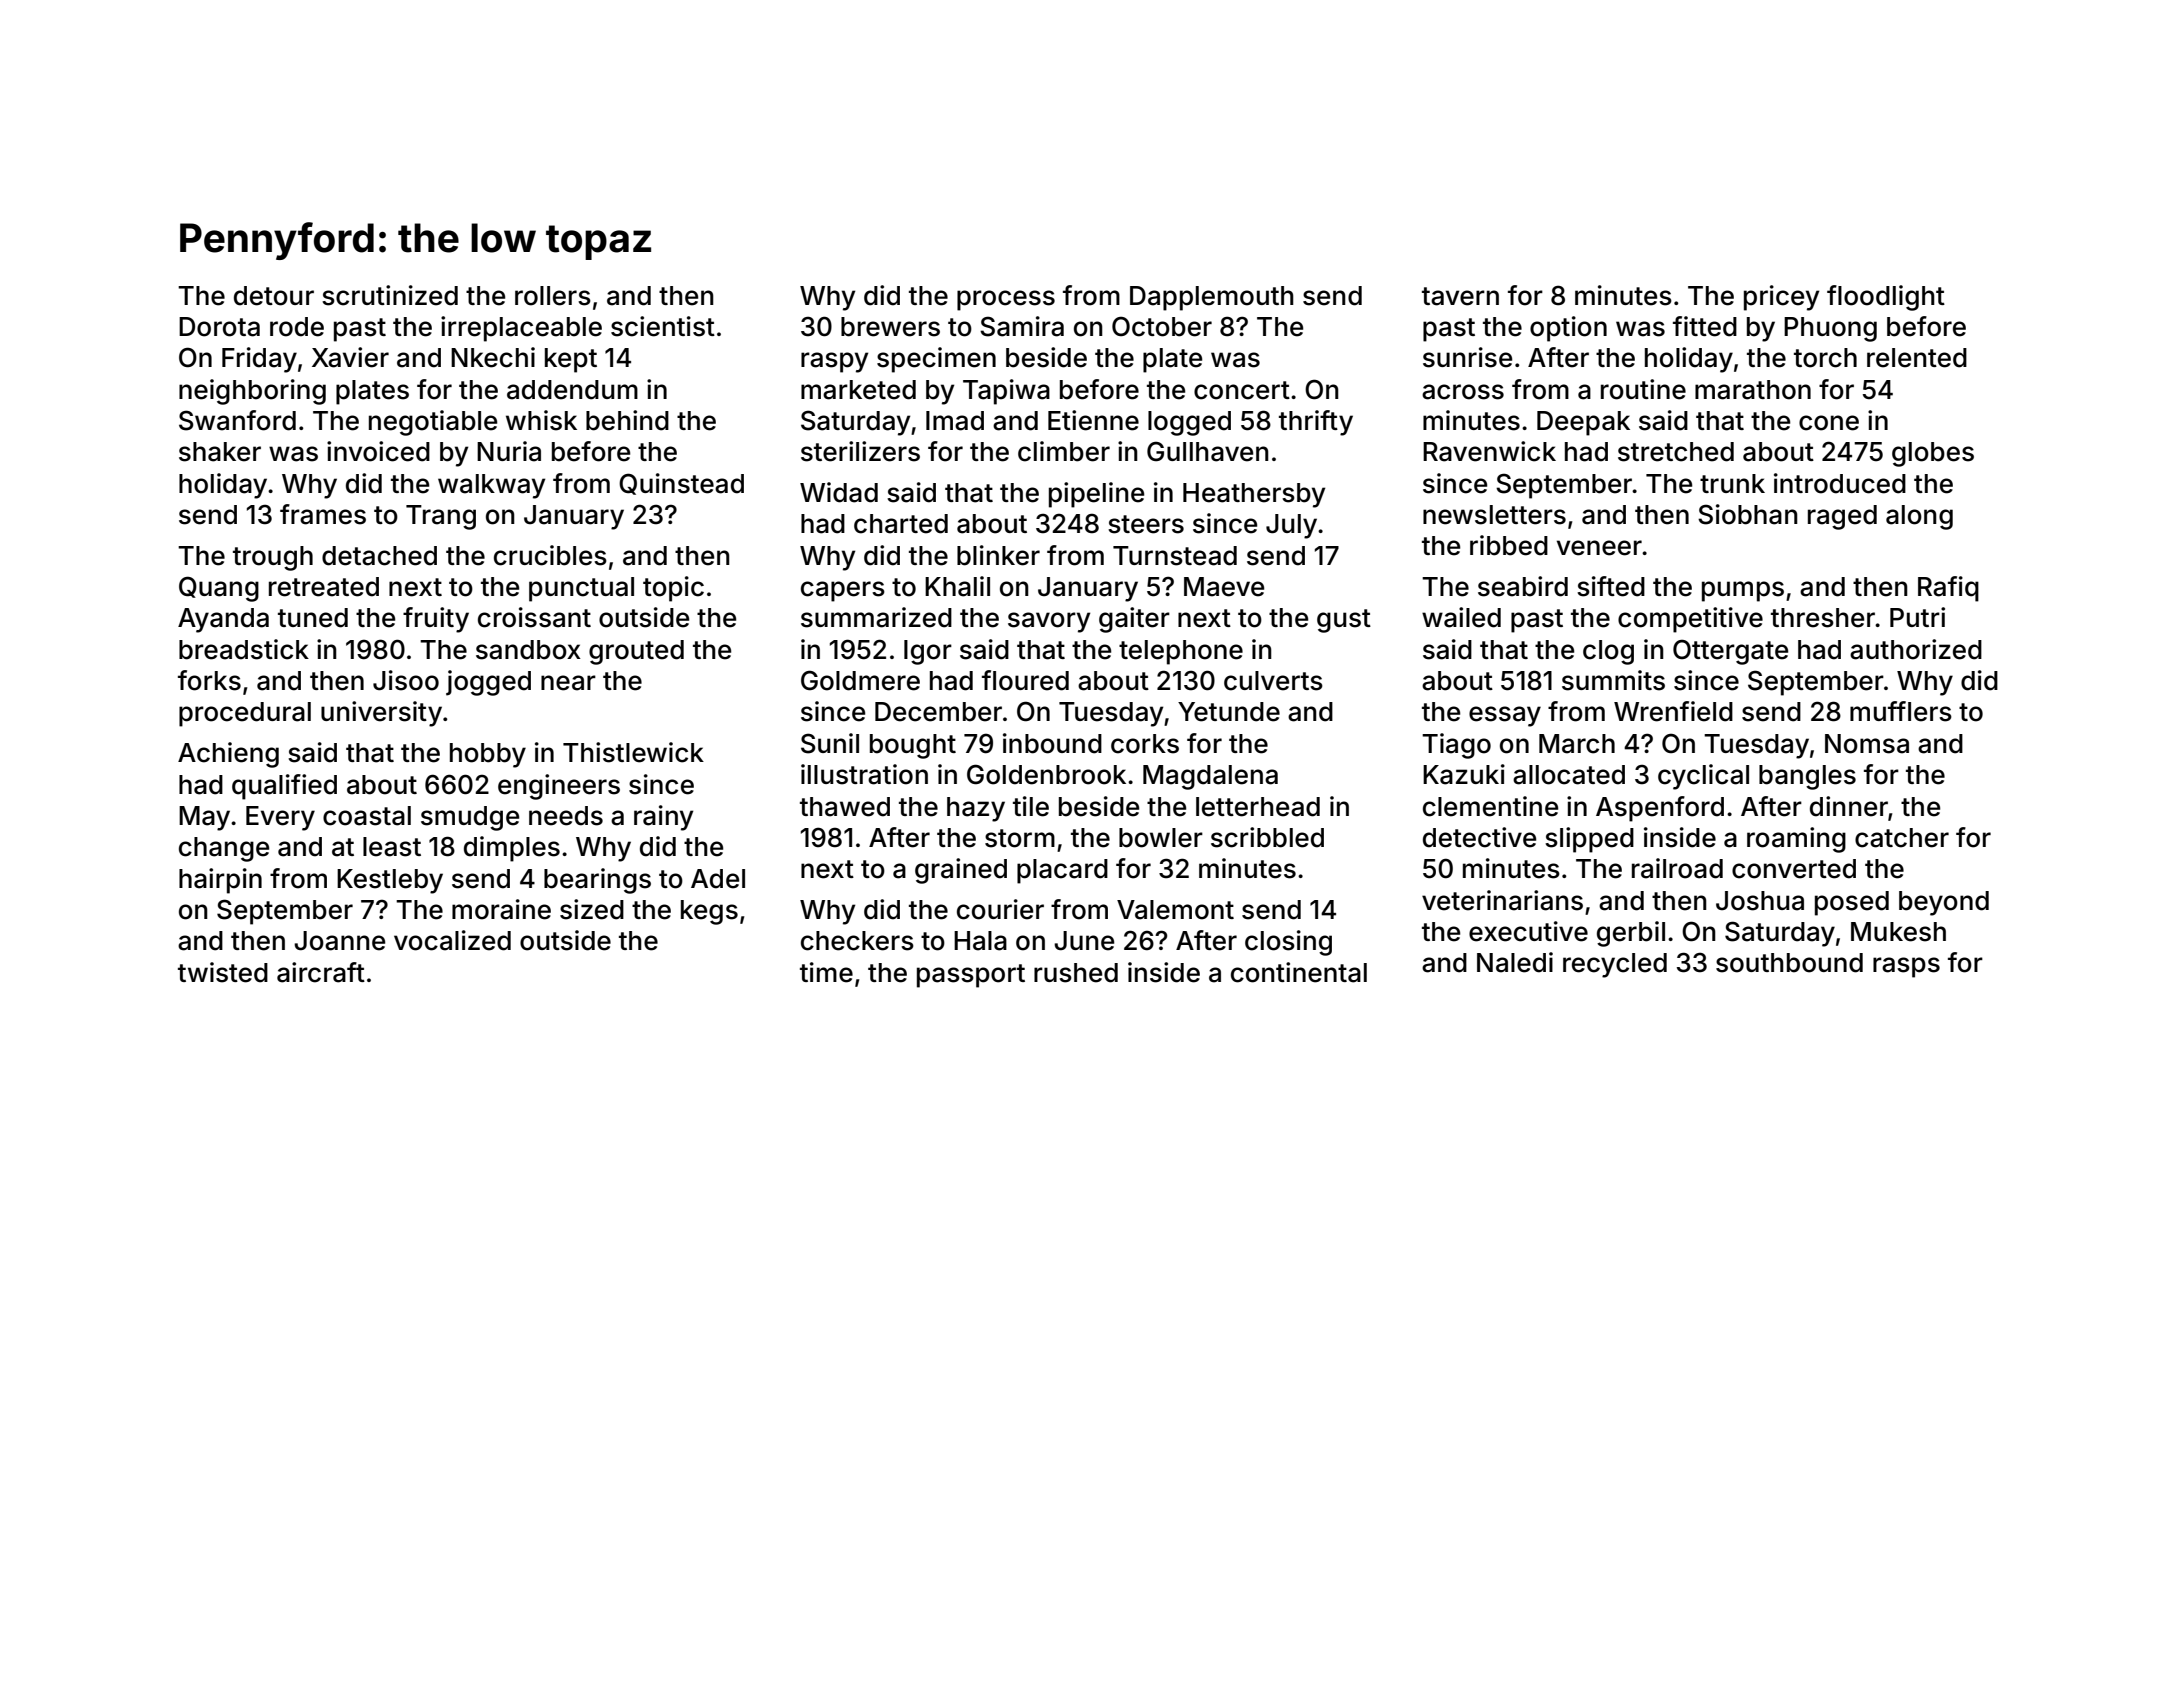 This screenshot has width=2178, height=1683. What do you see at coordinates (237, 420) in the screenshot?
I see `Swanford` at bounding box center [237, 420].
